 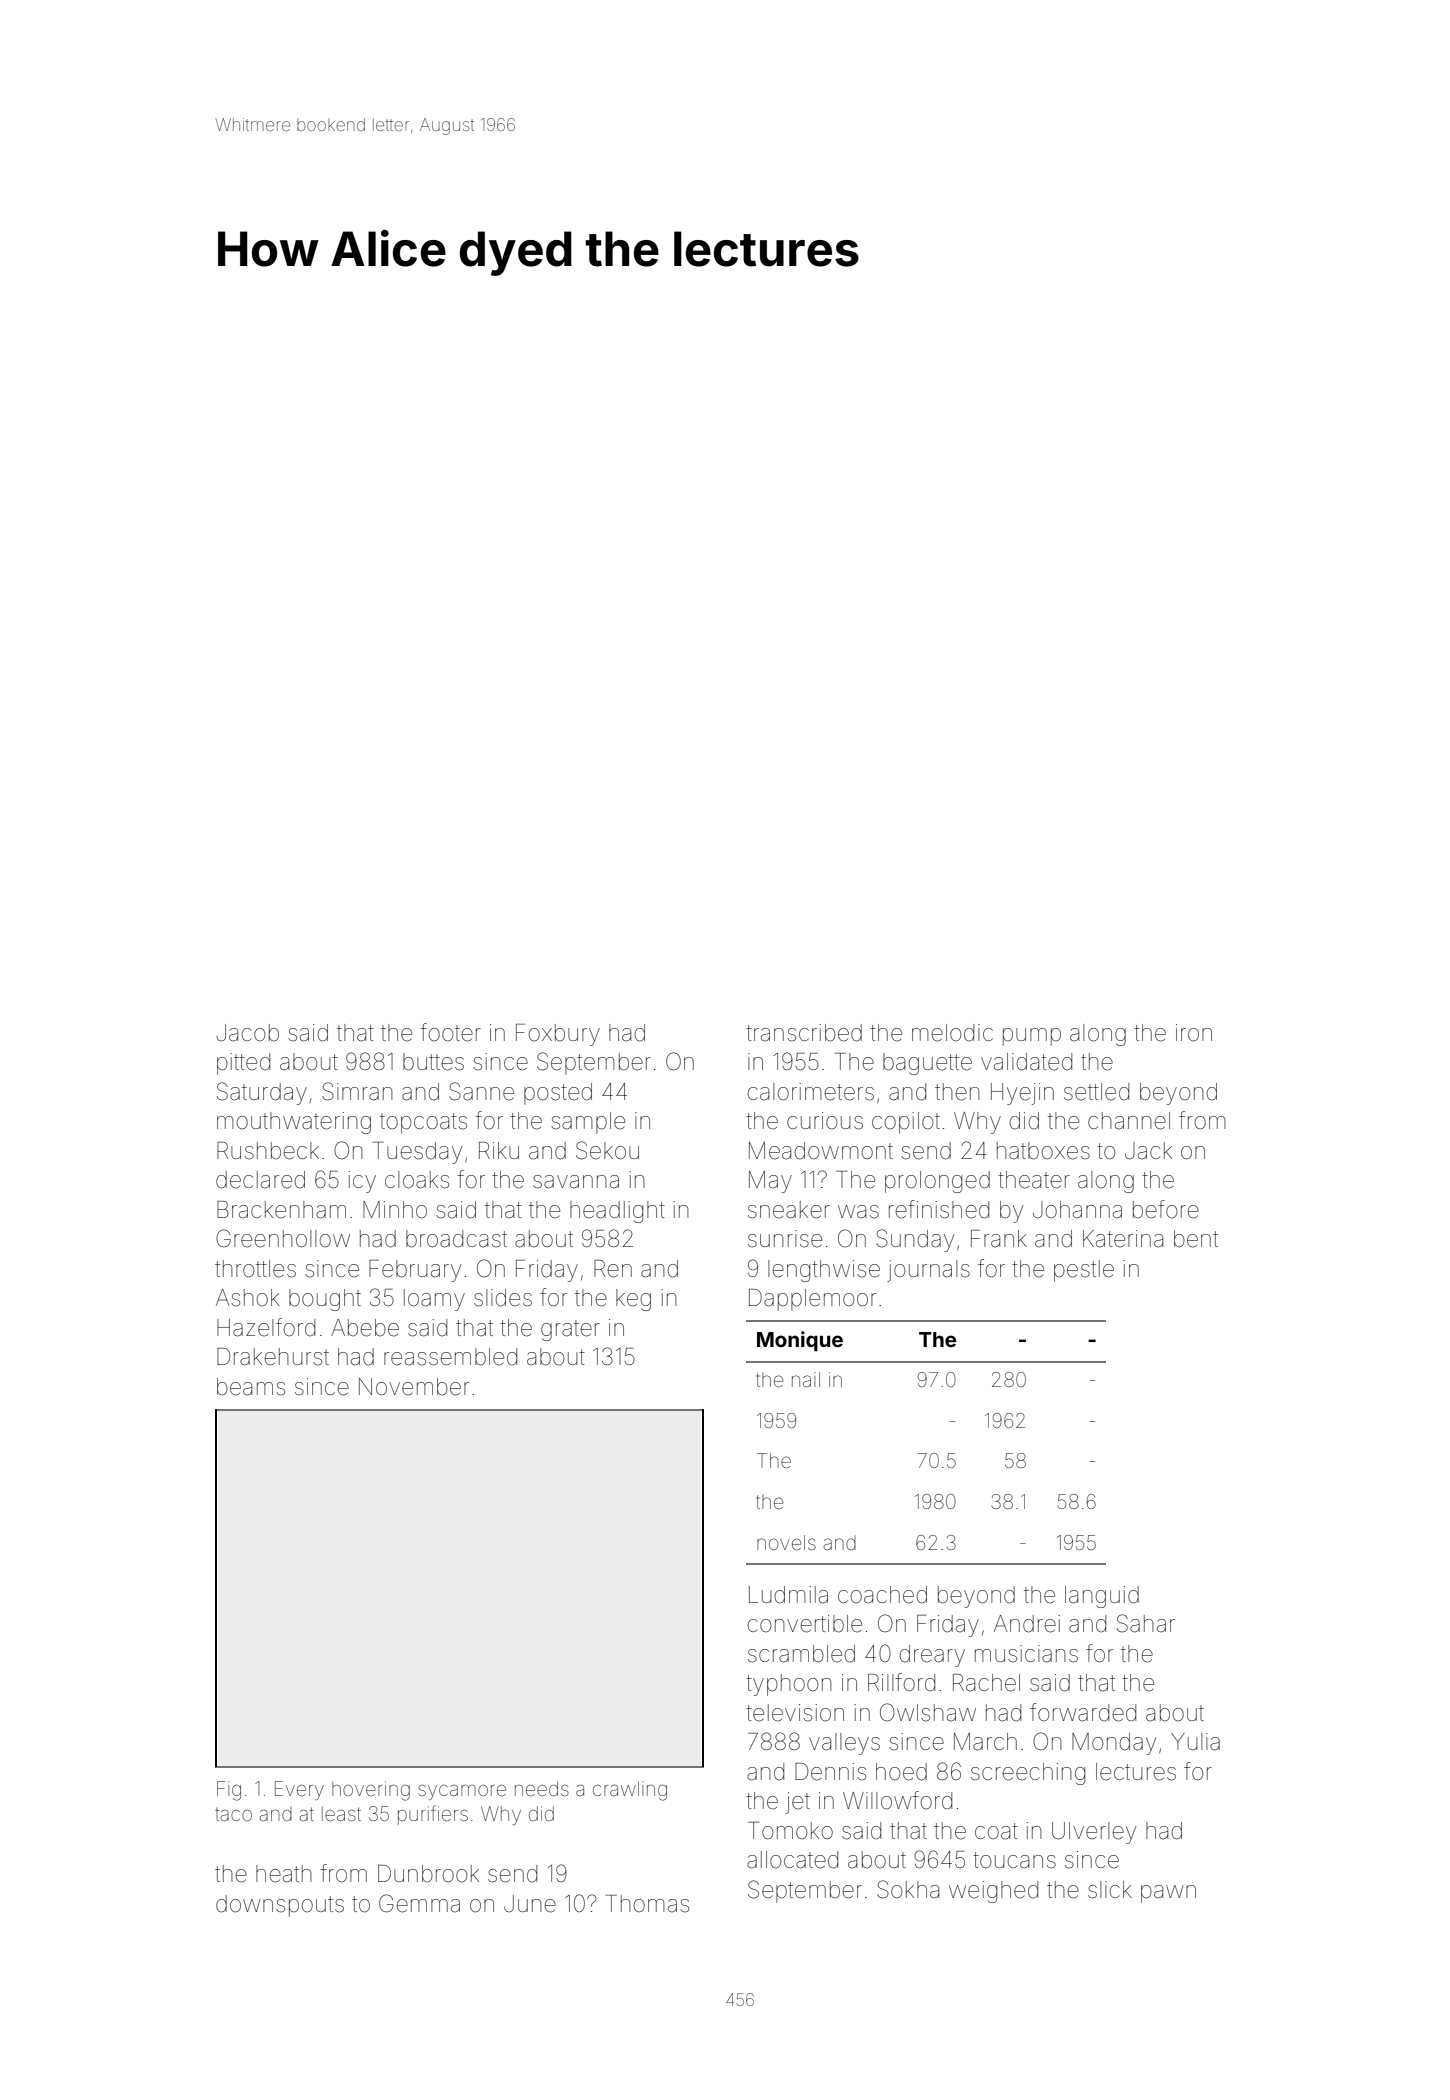 What do you see at coordinates (1196, 1239) in the image?
I see `bent` at bounding box center [1196, 1239].
